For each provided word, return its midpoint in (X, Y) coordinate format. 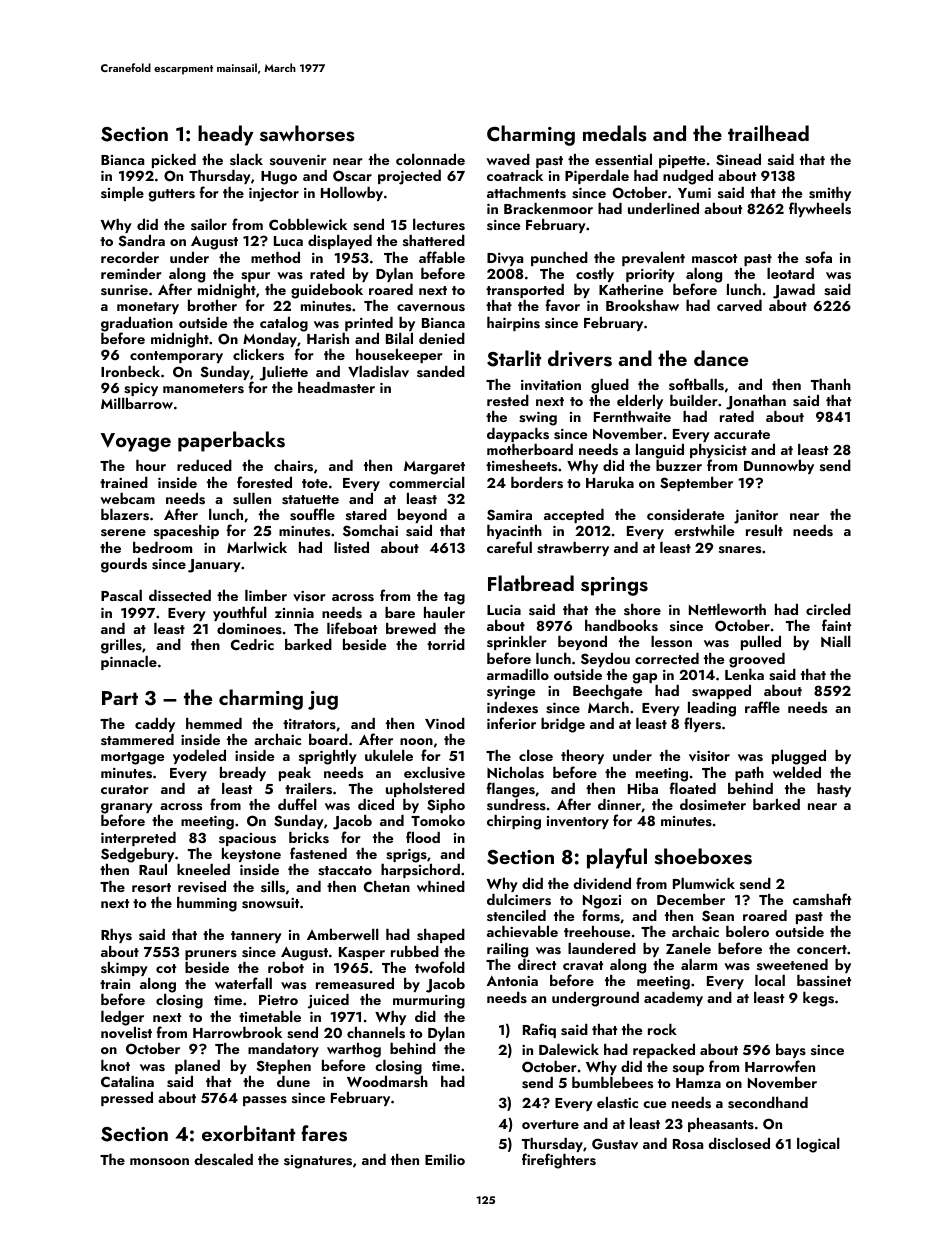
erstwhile (704, 530)
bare (400, 612)
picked (174, 161)
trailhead (768, 133)
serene (123, 532)
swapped (721, 692)
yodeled (199, 757)
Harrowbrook (237, 1032)
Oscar (352, 176)
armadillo (518, 674)
